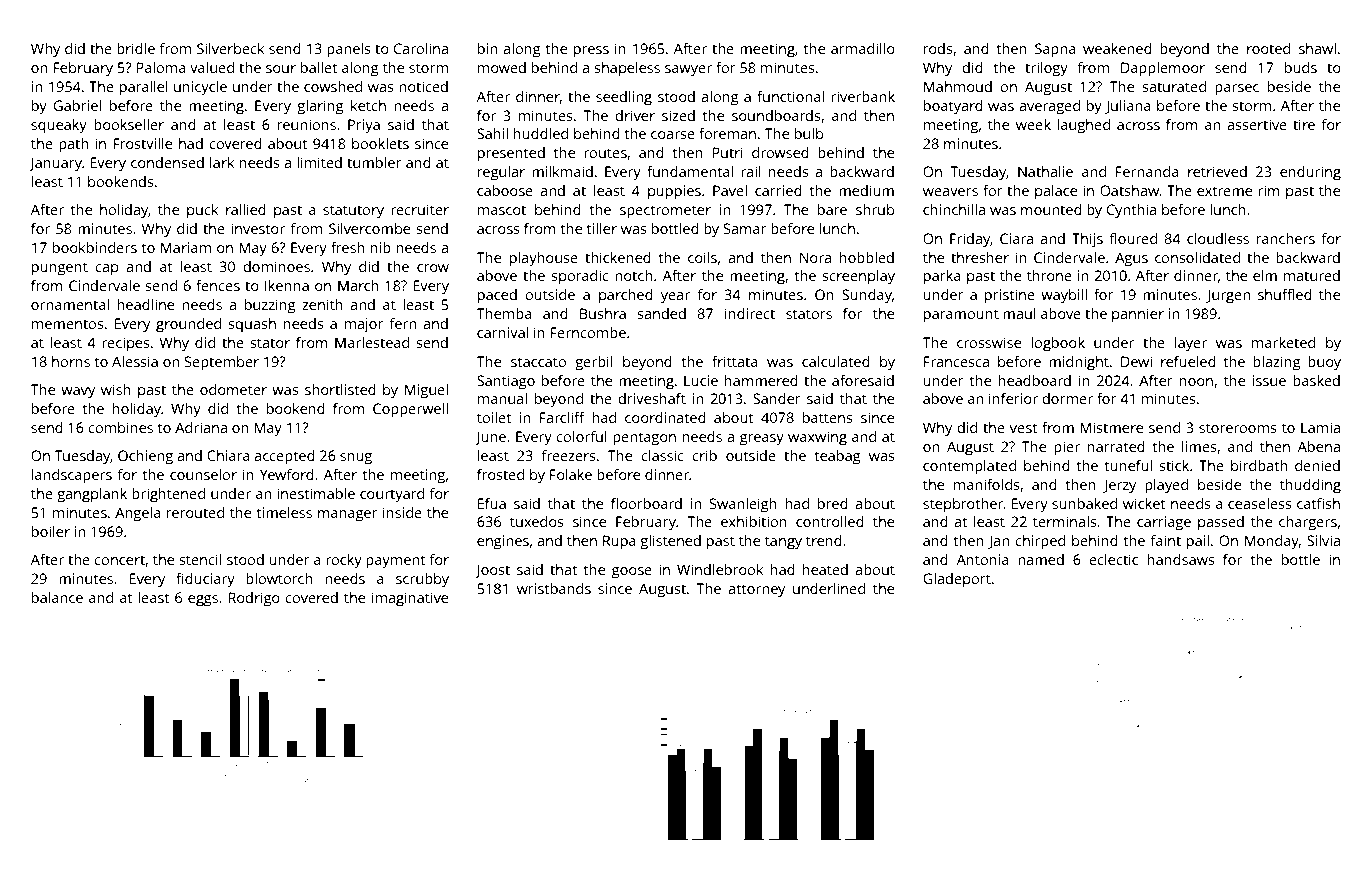  What do you see at coordinates (591, 52) in the screenshot?
I see `press` at bounding box center [591, 52].
